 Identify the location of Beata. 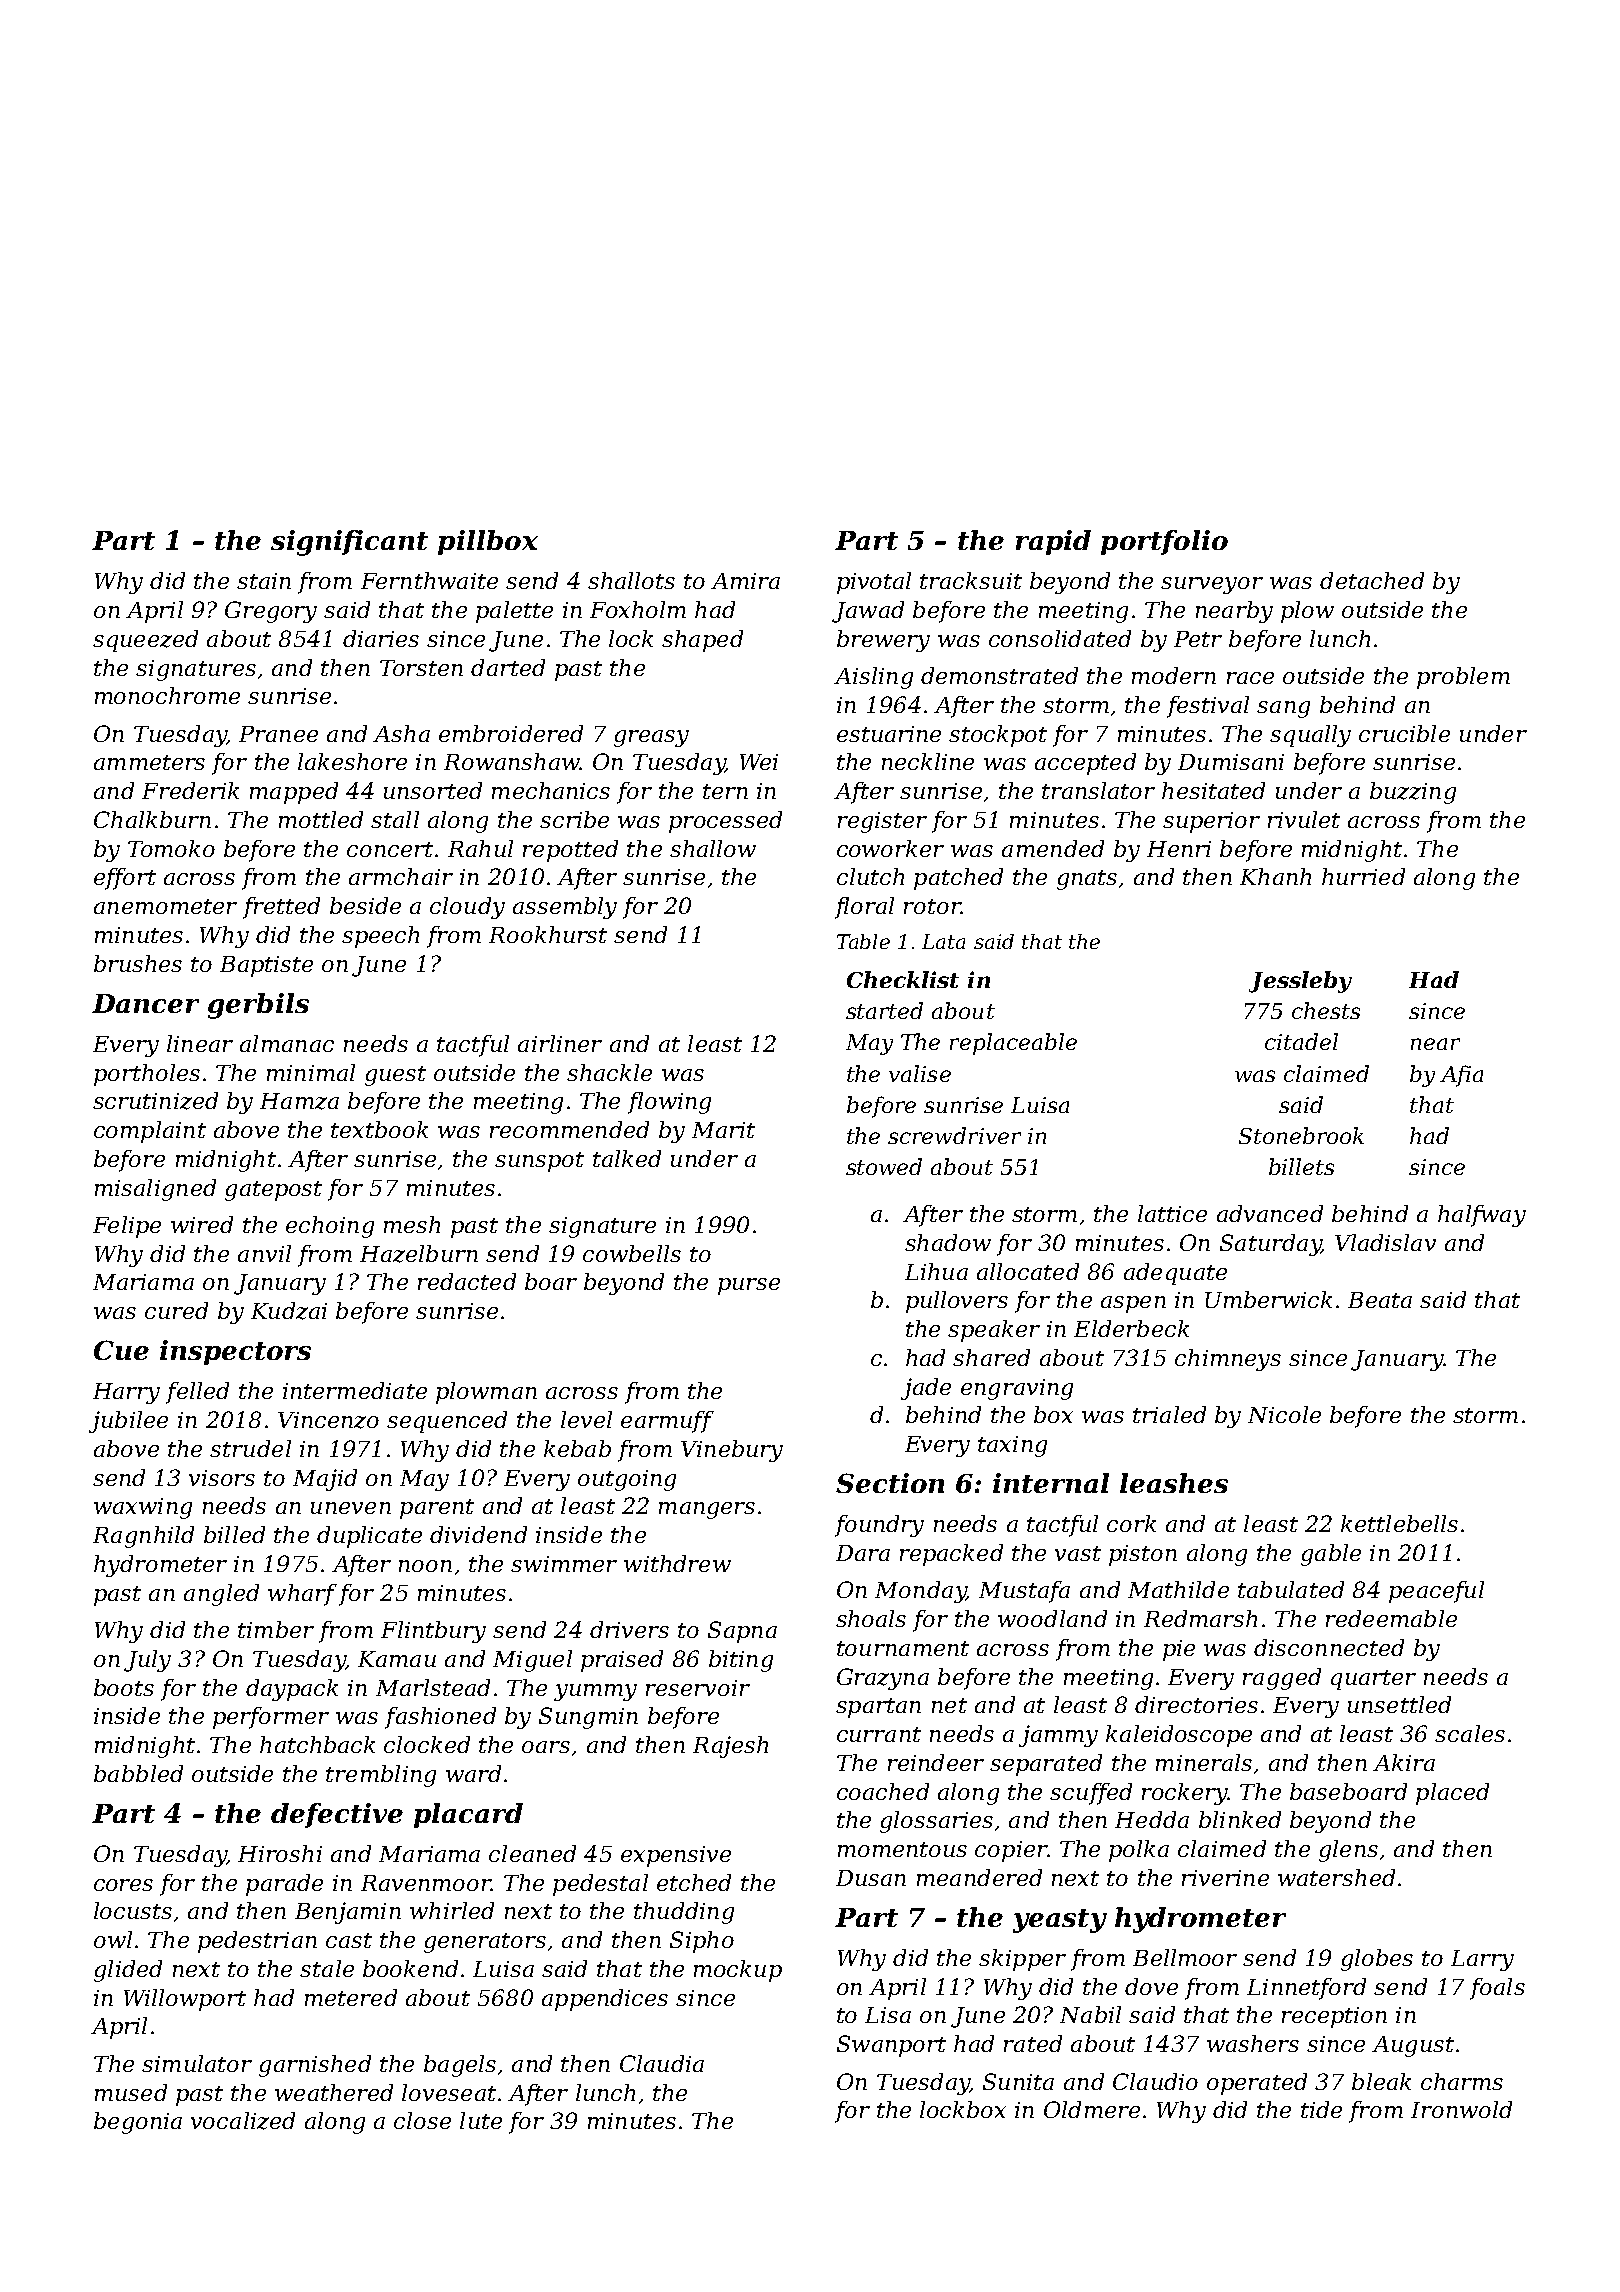
(1380, 1300).
